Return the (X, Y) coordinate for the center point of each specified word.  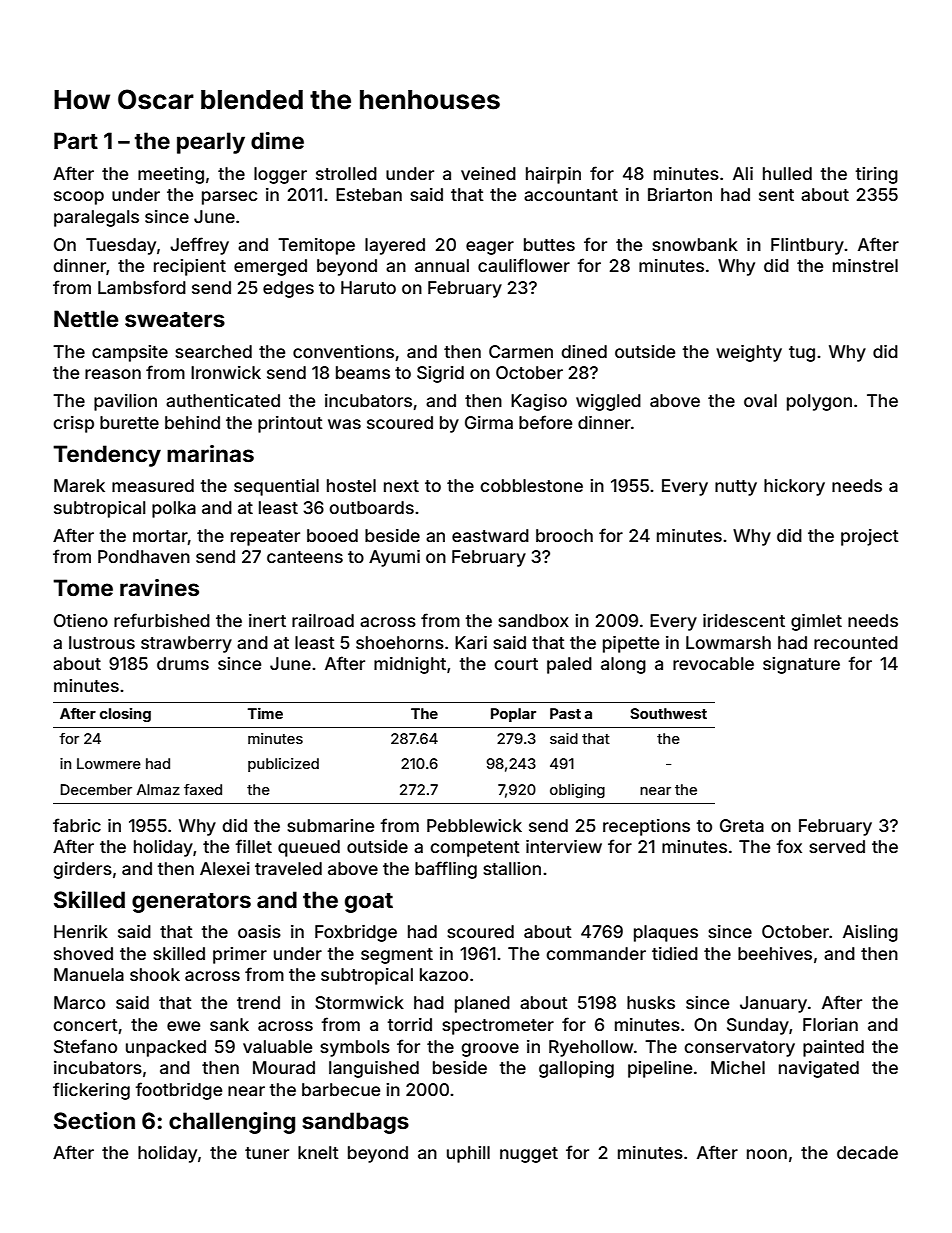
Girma (489, 422)
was (344, 424)
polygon (819, 402)
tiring (876, 175)
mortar (160, 537)
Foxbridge (356, 933)
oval (760, 400)
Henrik (81, 931)
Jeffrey (199, 246)
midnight (410, 665)
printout (290, 424)
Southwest (668, 713)
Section (94, 1121)
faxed (203, 789)
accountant (571, 195)
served (837, 846)
